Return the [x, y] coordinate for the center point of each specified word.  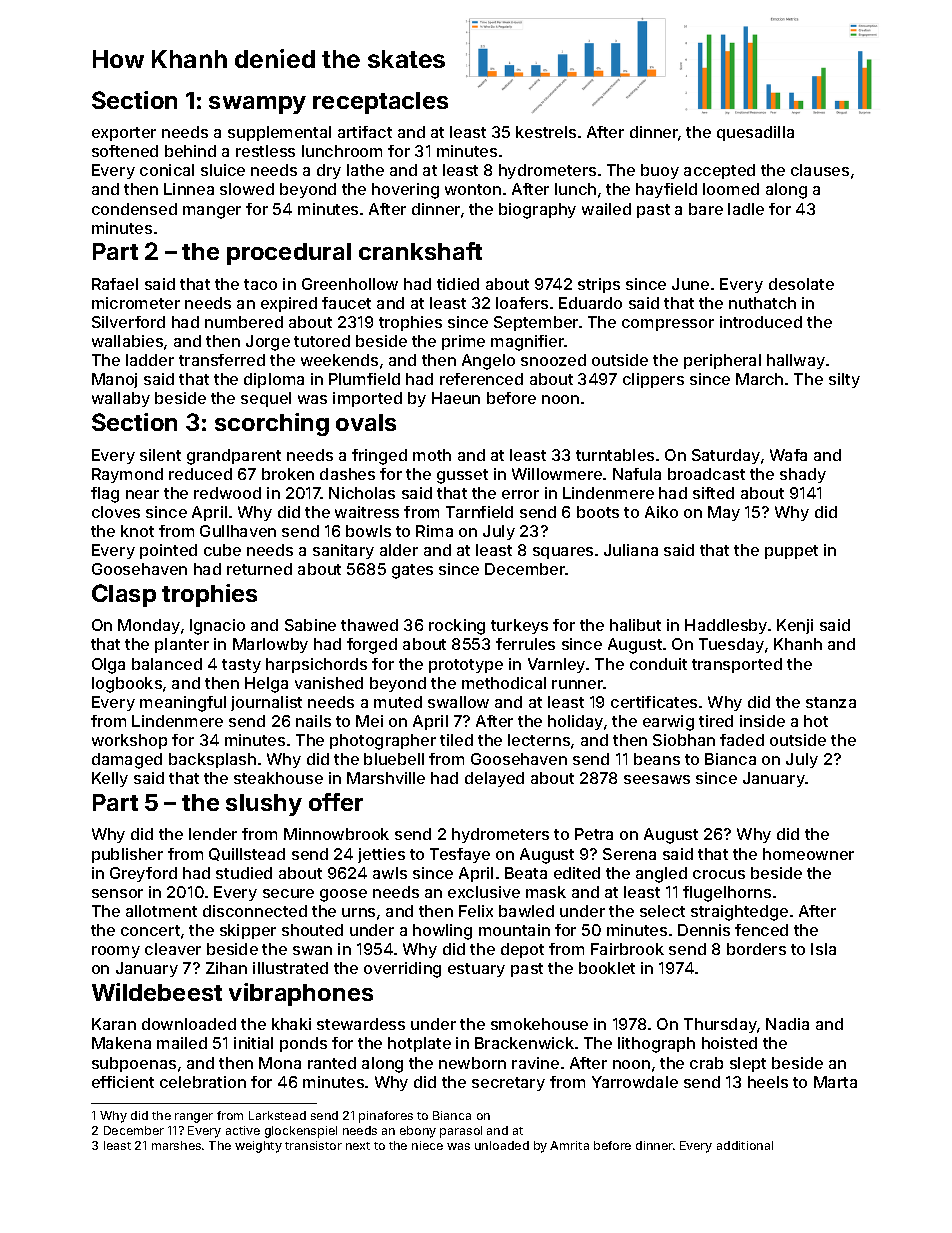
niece [427, 1145]
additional [745, 1145]
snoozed [553, 360]
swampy [257, 105]
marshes [176, 1145]
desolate [801, 284]
